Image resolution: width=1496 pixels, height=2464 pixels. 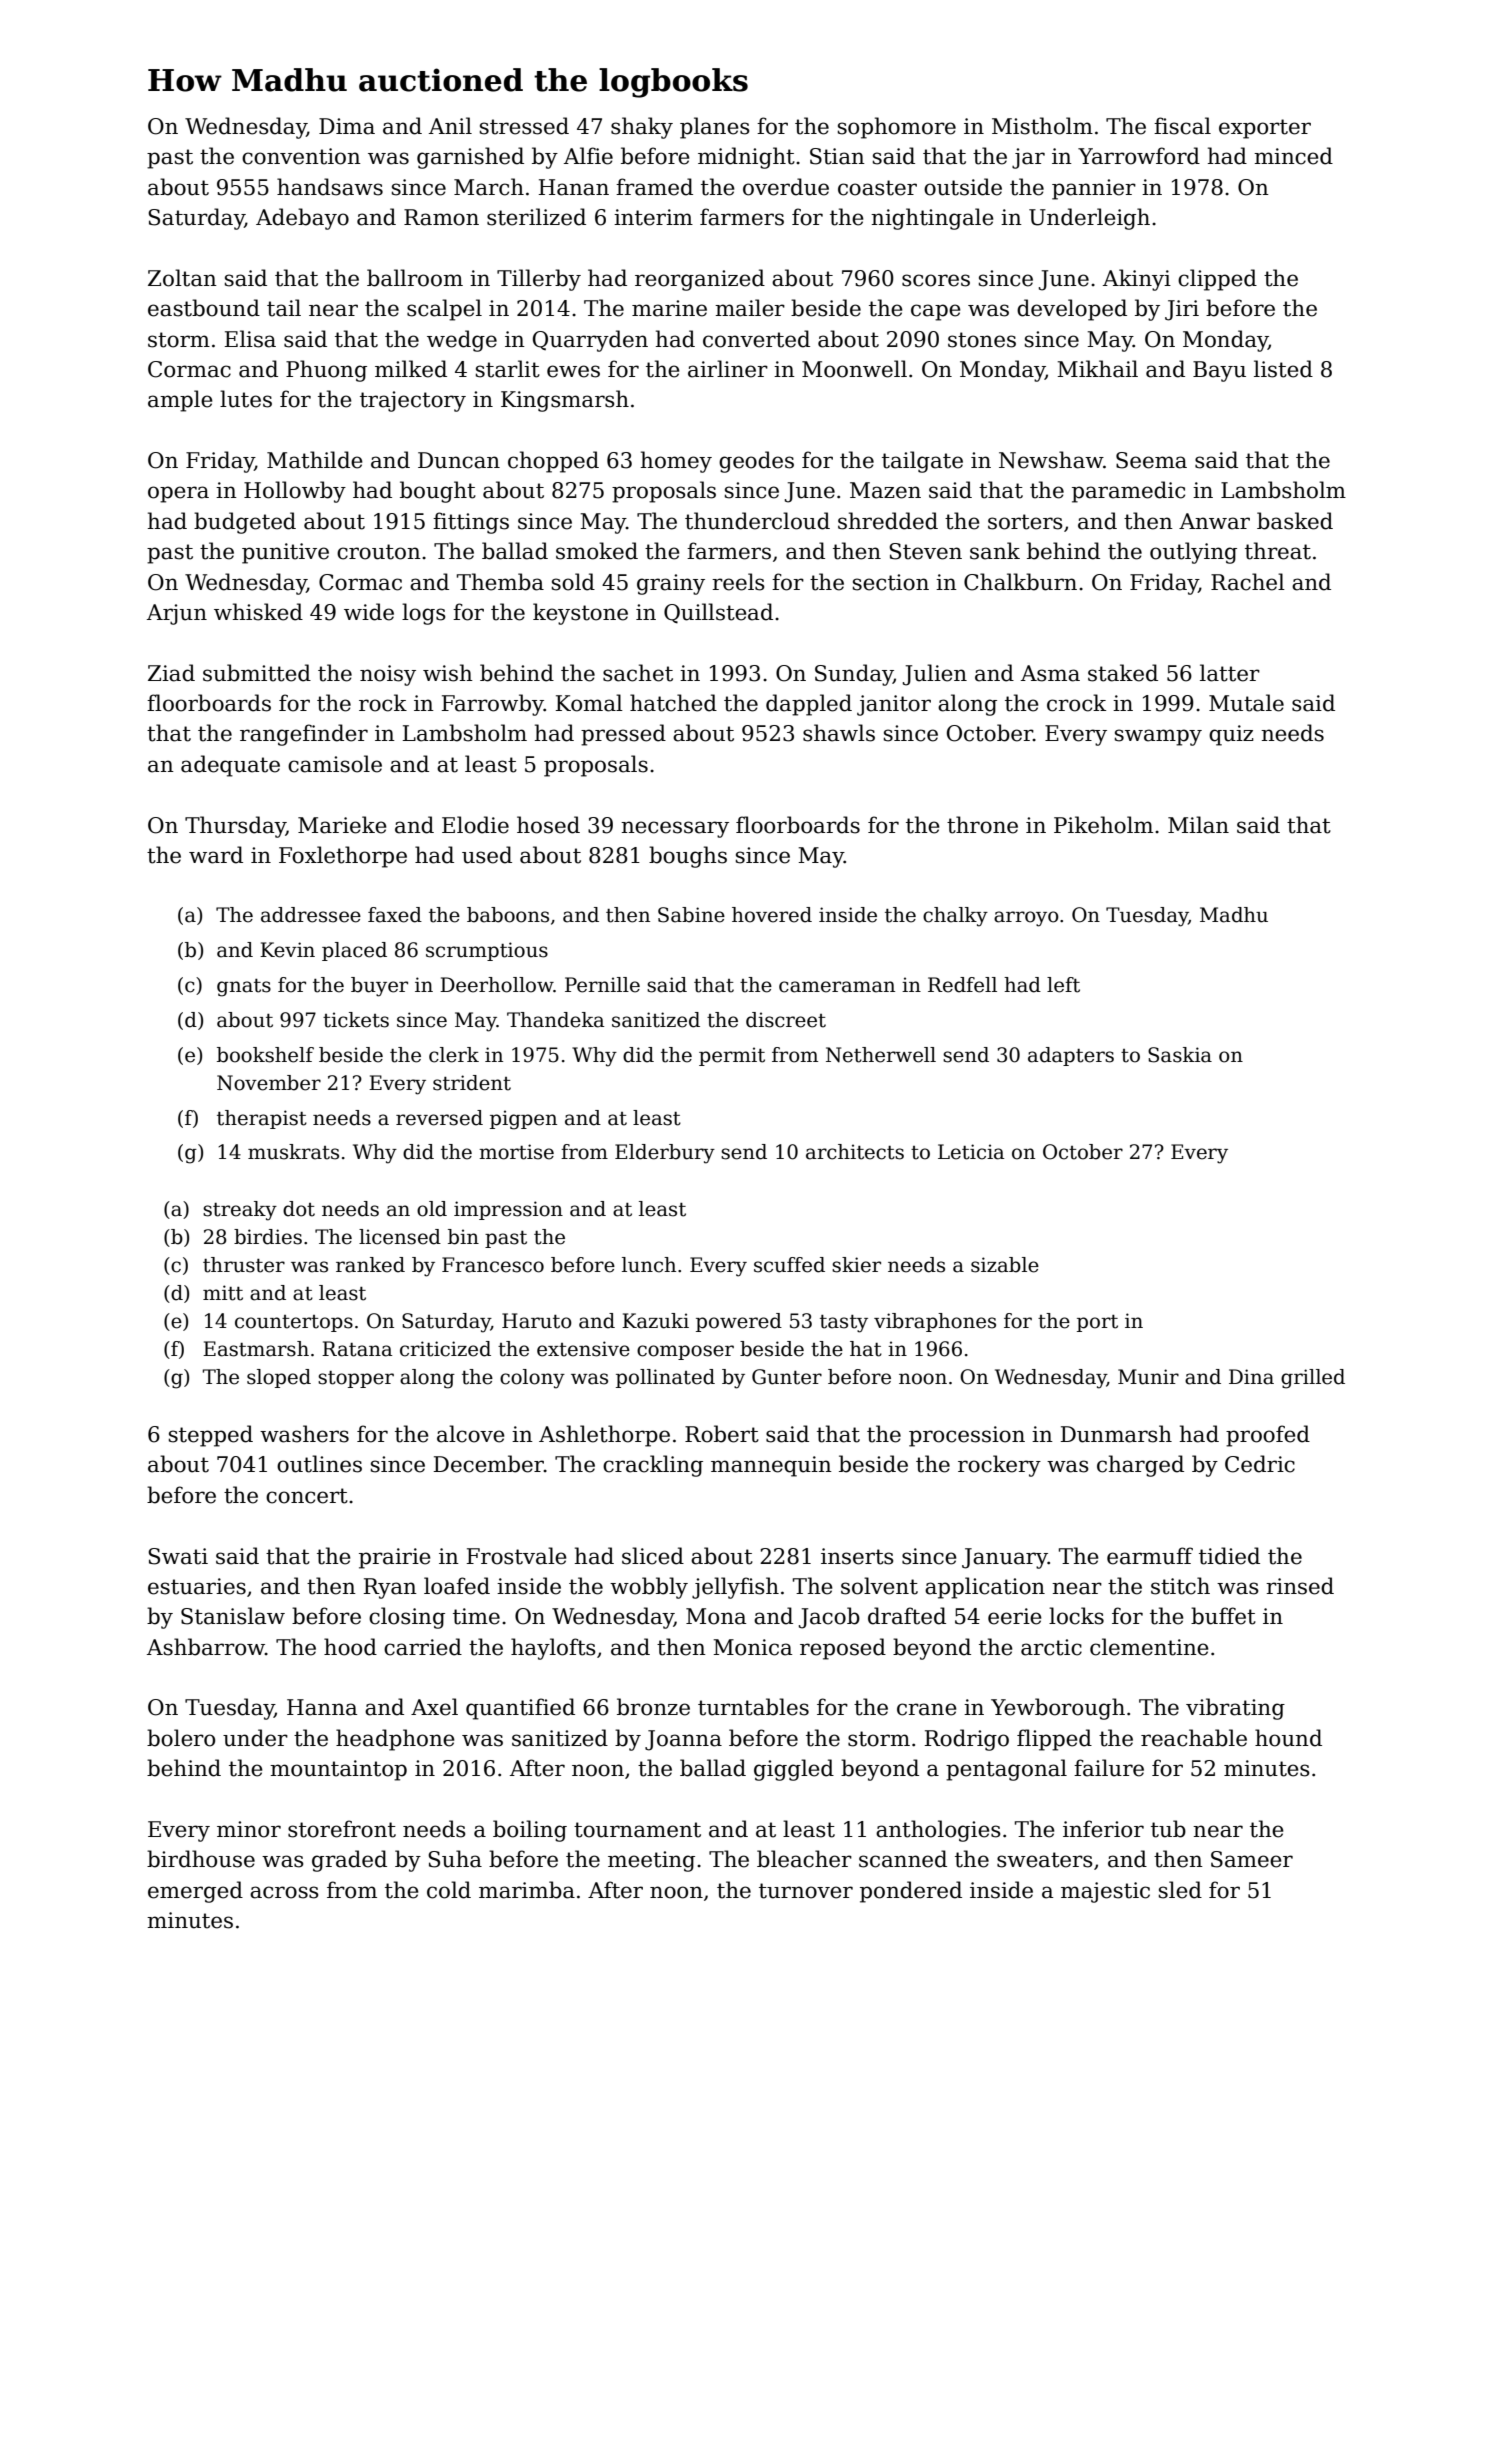 What do you see at coordinates (471, 1434) in the screenshot?
I see `alcove` at bounding box center [471, 1434].
